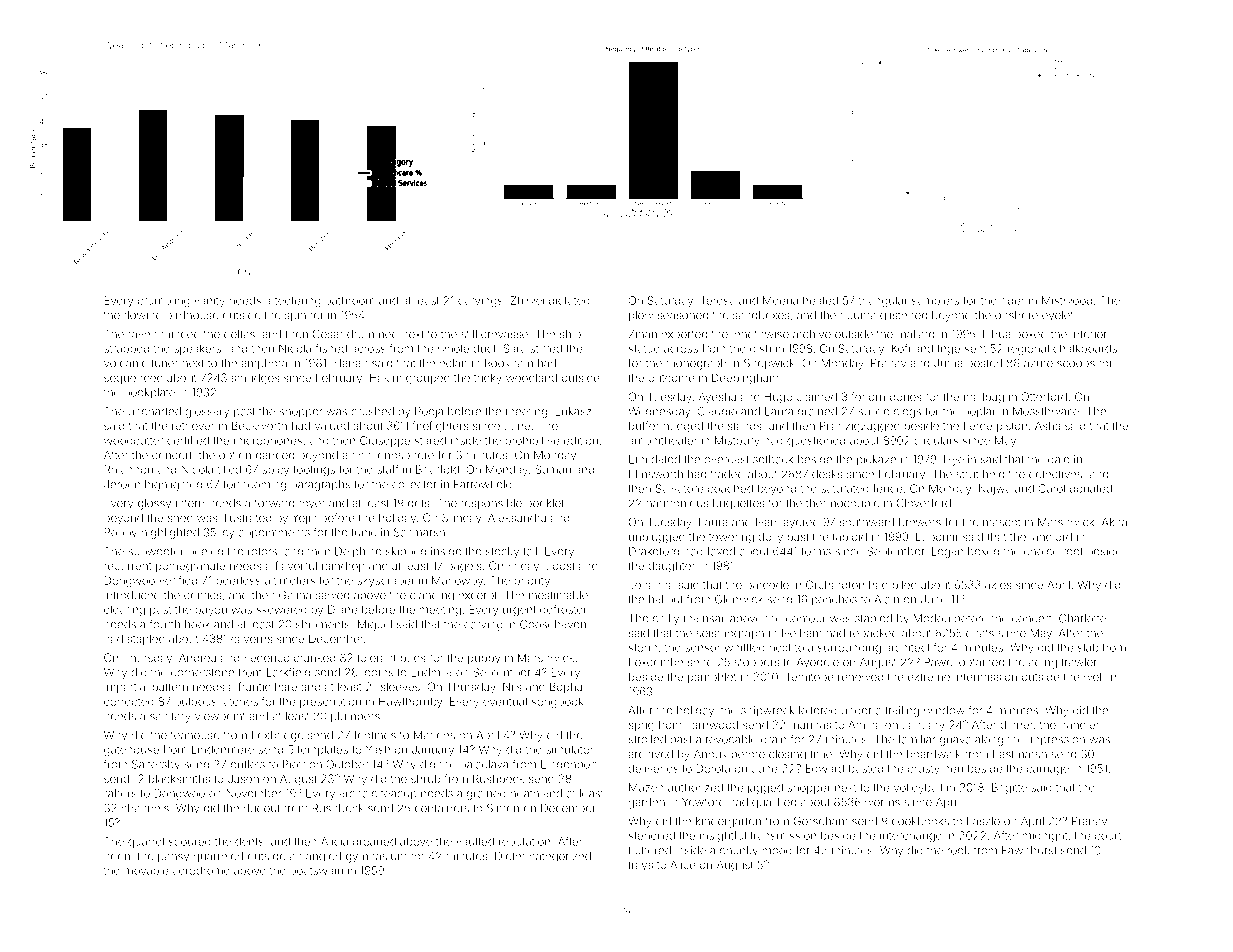 The image size is (1233, 952). I want to click on boatswain, so click(316, 870).
